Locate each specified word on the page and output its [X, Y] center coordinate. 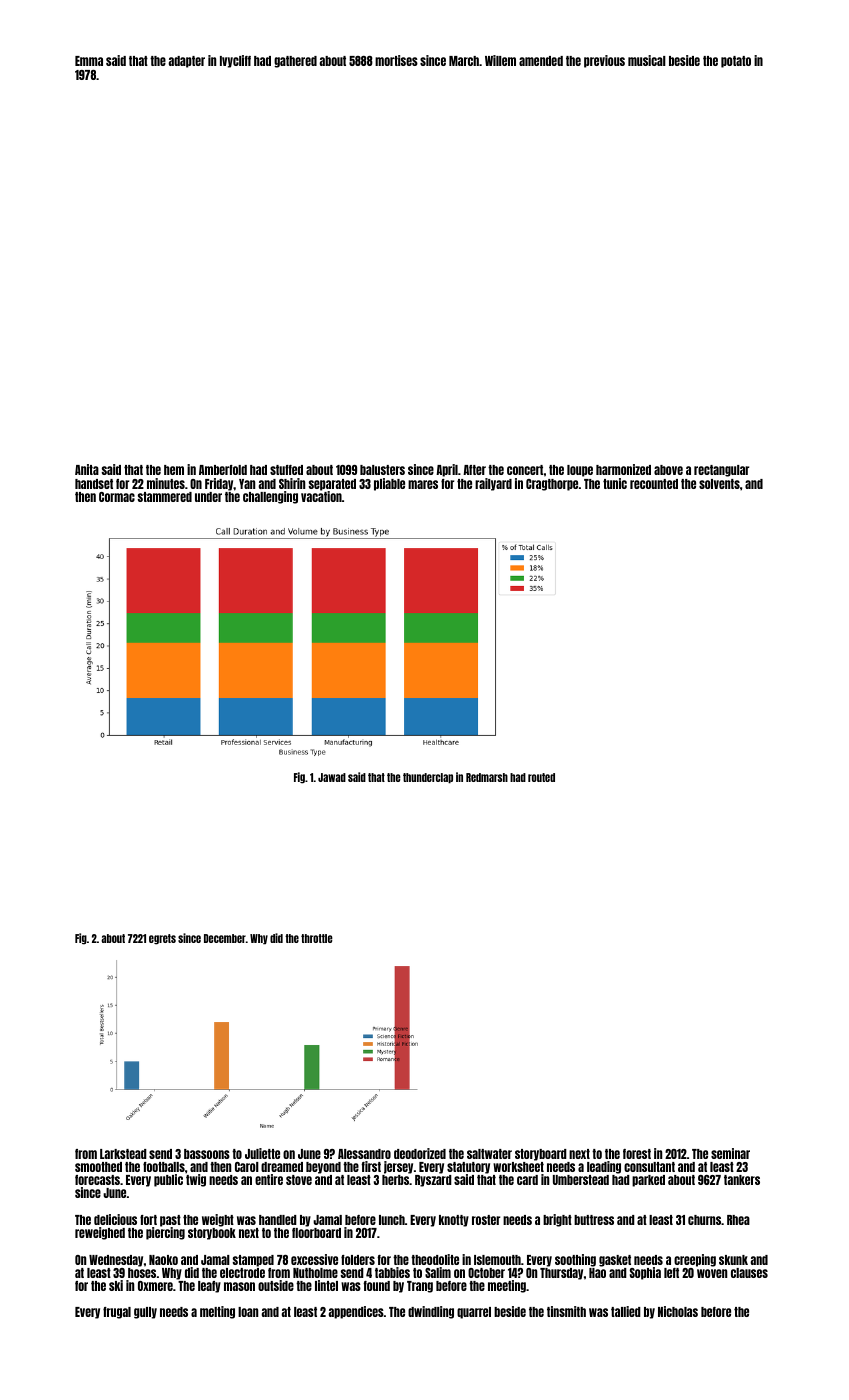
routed [541, 777]
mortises [396, 60]
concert [525, 470]
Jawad [332, 777]
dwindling [431, 1312]
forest [637, 1154]
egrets [162, 939]
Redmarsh [487, 777]
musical [647, 60]
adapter [187, 62]
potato [736, 62]
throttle [317, 938]
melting [217, 1312]
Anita [87, 469]
